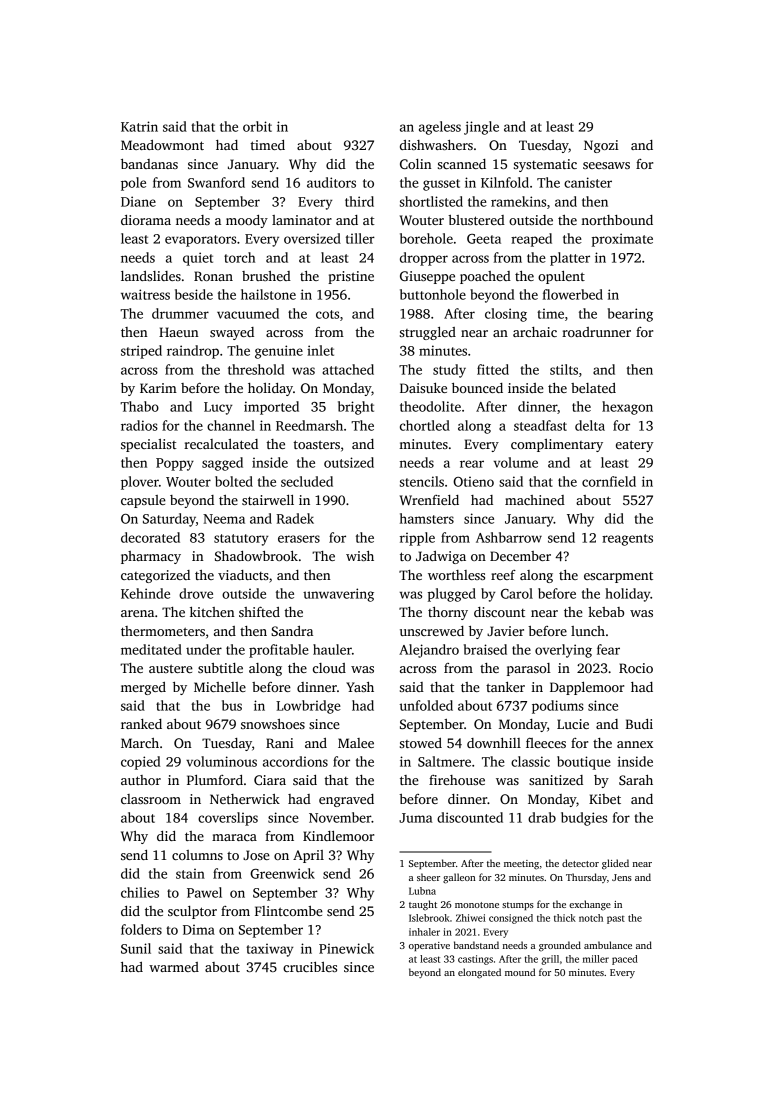 The image size is (774, 1098). I want to click on Lucy, so click(218, 408).
